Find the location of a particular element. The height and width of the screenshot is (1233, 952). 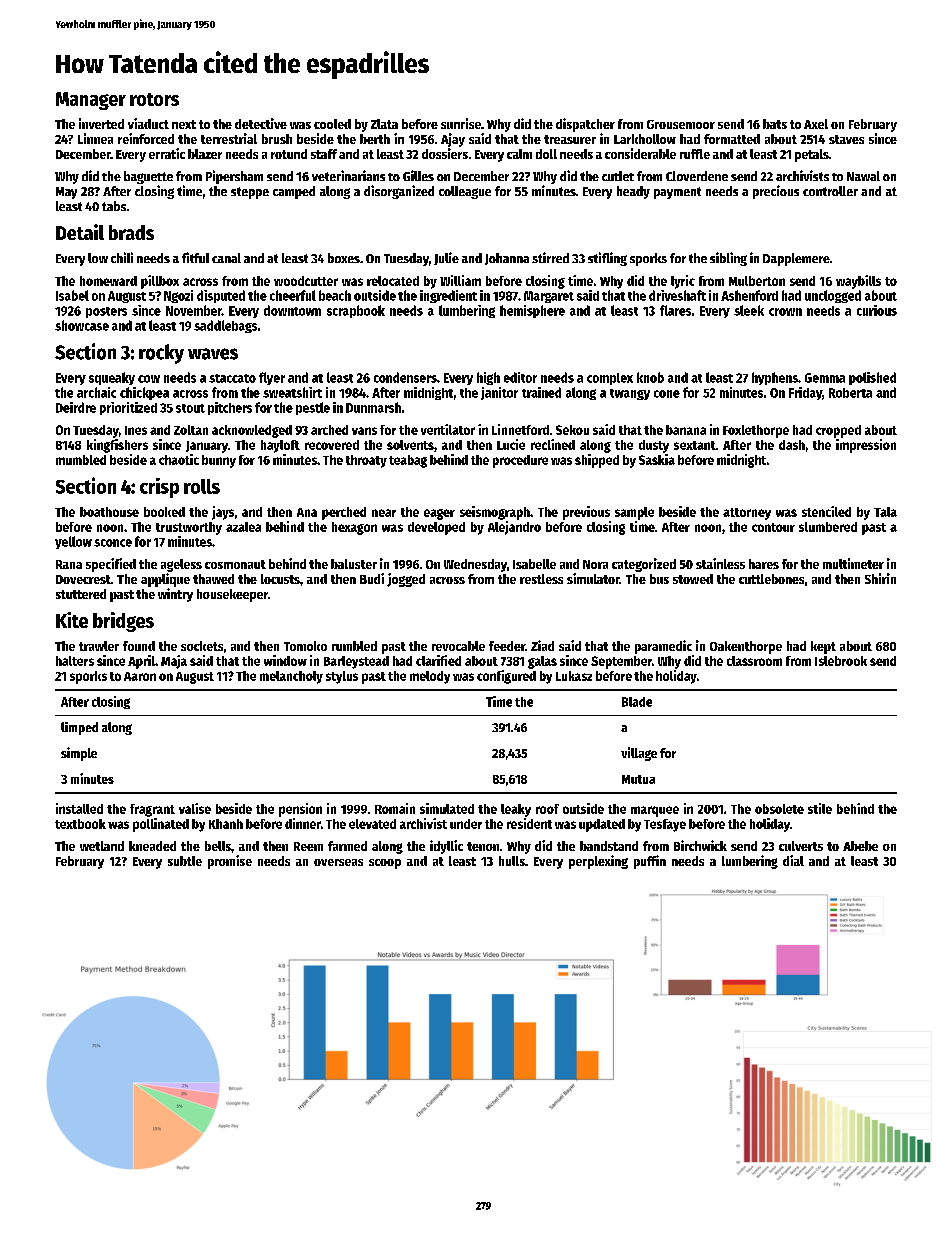

squeaky is located at coordinates (112, 378).
